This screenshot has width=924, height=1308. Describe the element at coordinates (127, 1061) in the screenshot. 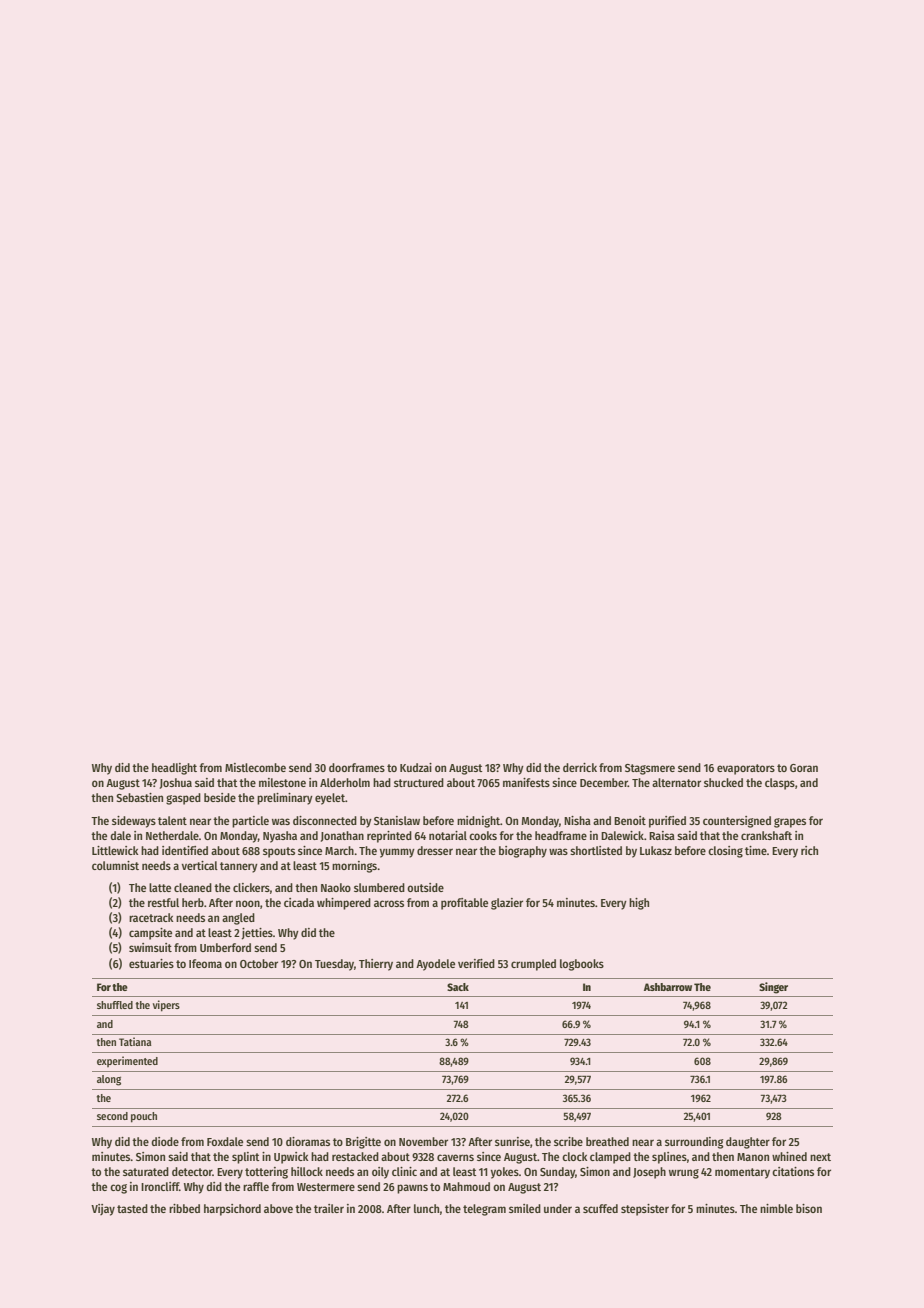

I see `experimented` at that location.
